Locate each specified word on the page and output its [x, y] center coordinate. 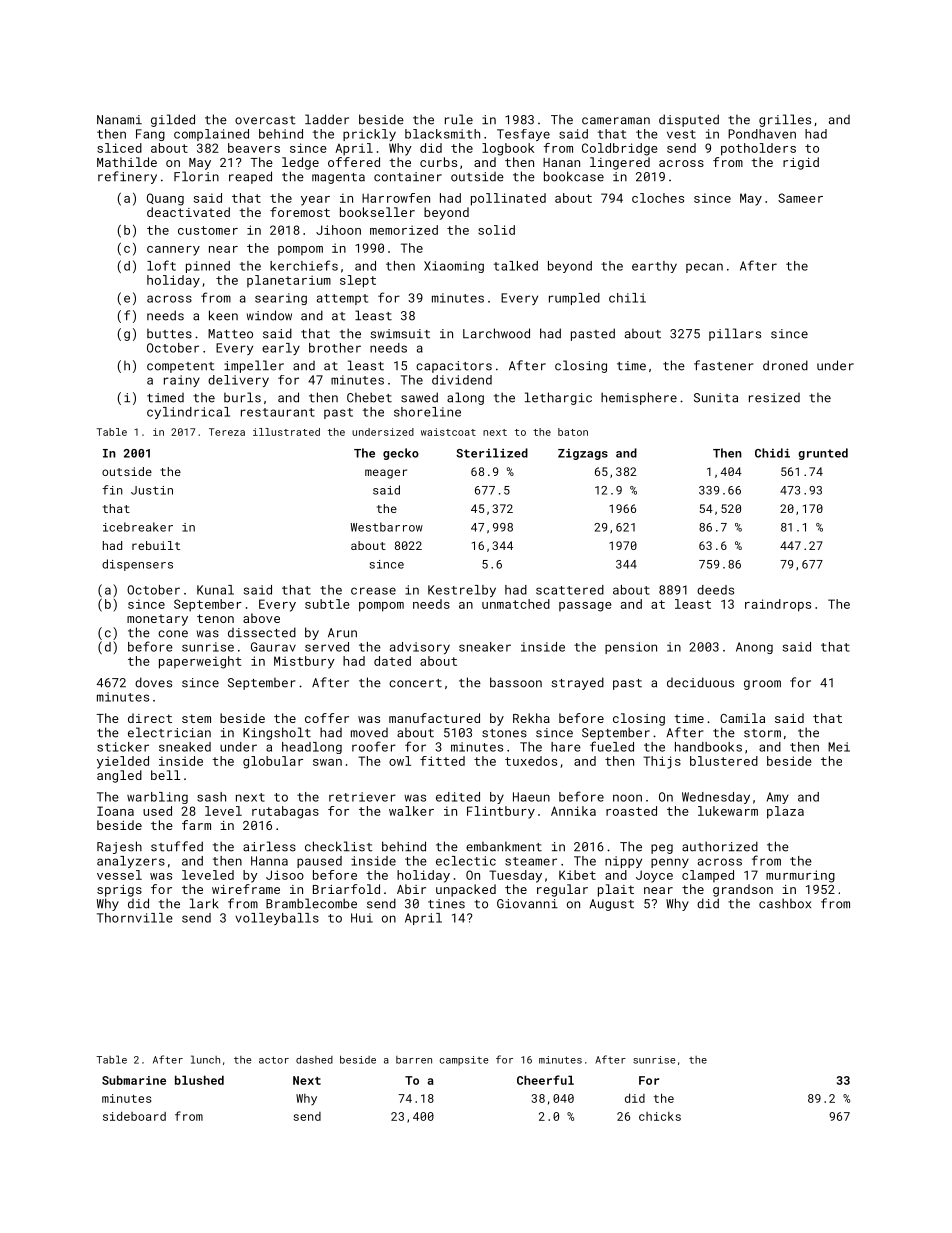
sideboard [134, 1116]
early [281, 349]
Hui [362, 918]
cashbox [785, 903]
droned [785, 365]
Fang [150, 135]
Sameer [800, 198]
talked [516, 266]
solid [496, 230]
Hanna [269, 861]
